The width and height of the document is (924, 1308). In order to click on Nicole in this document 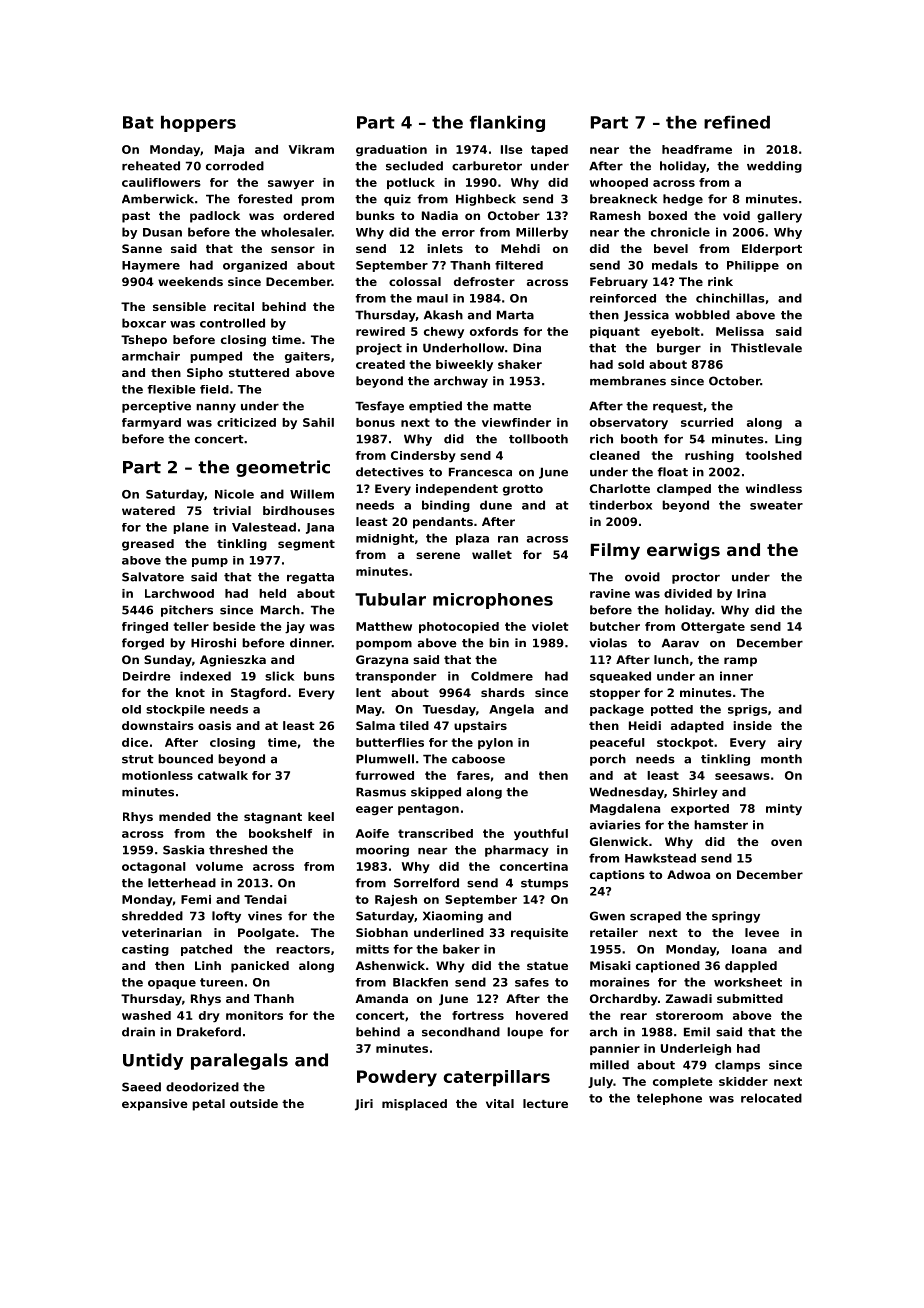, I will do `click(234, 494)`.
